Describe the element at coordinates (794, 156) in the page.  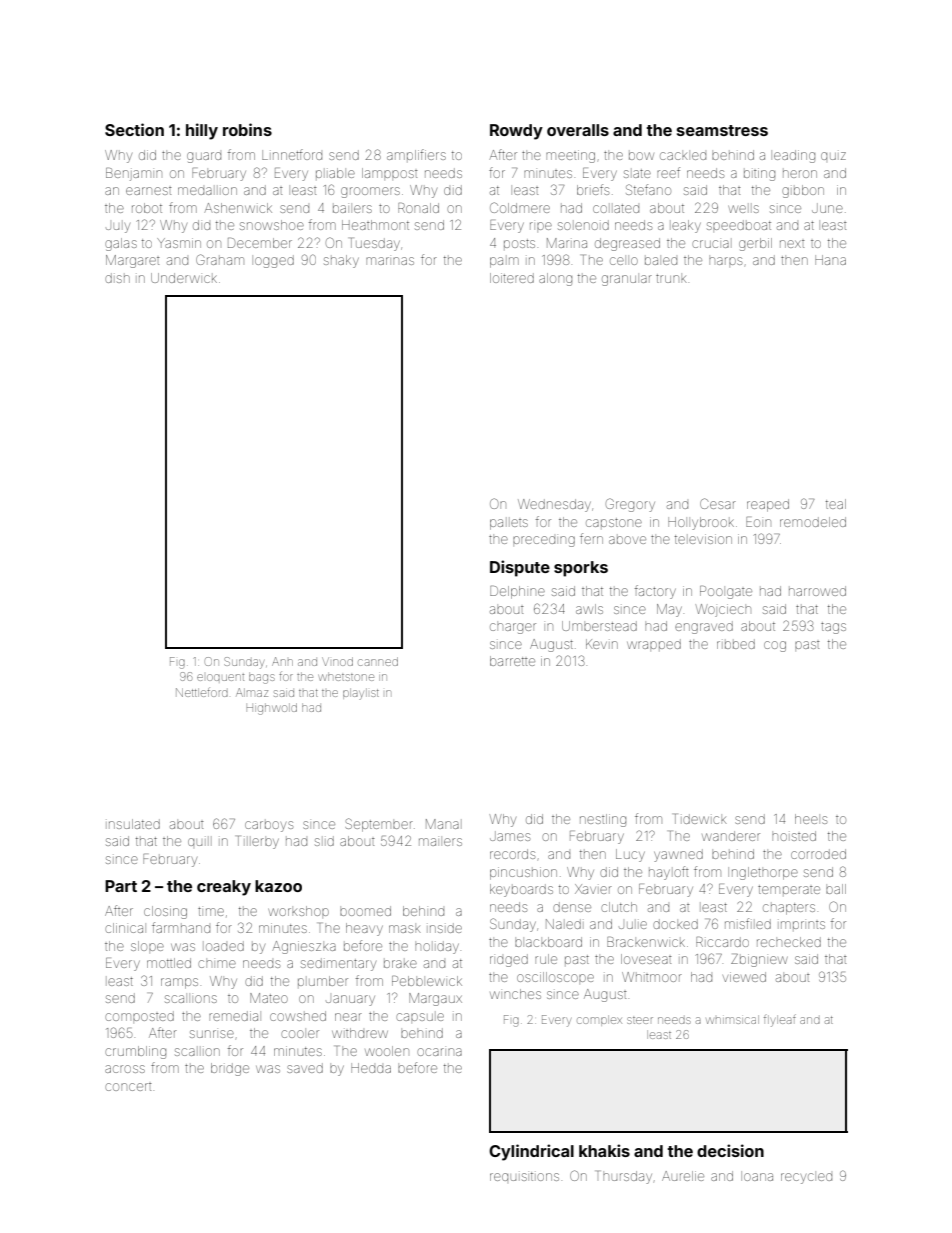
I see `leading` at that location.
